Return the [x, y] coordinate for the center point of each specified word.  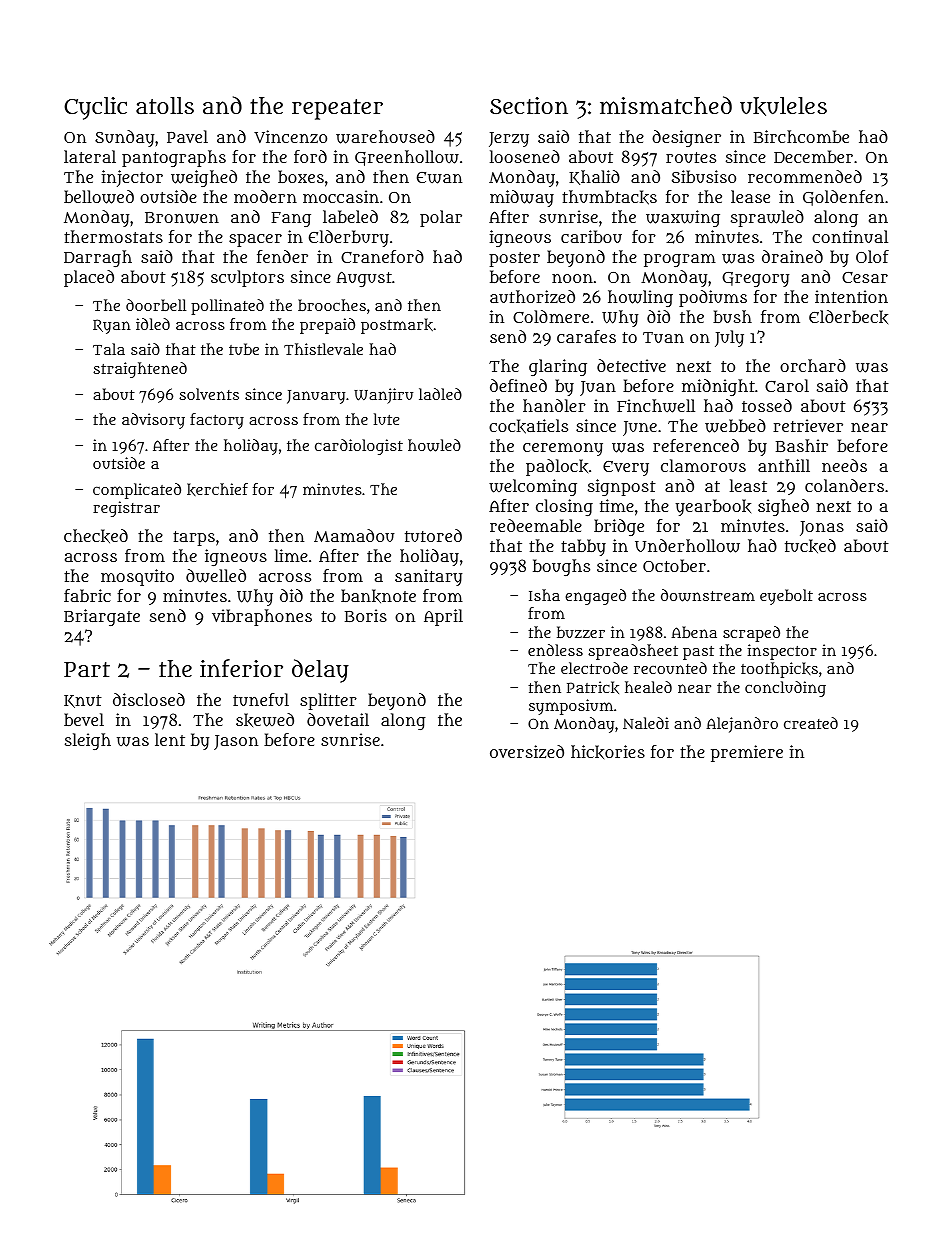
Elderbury [349, 238]
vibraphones [262, 617]
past [698, 653]
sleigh [88, 741]
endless [555, 650]
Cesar [865, 277]
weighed [204, 178]
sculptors [247, 278]
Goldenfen [843, 198]
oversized [527, 752]
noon [572, 278]
